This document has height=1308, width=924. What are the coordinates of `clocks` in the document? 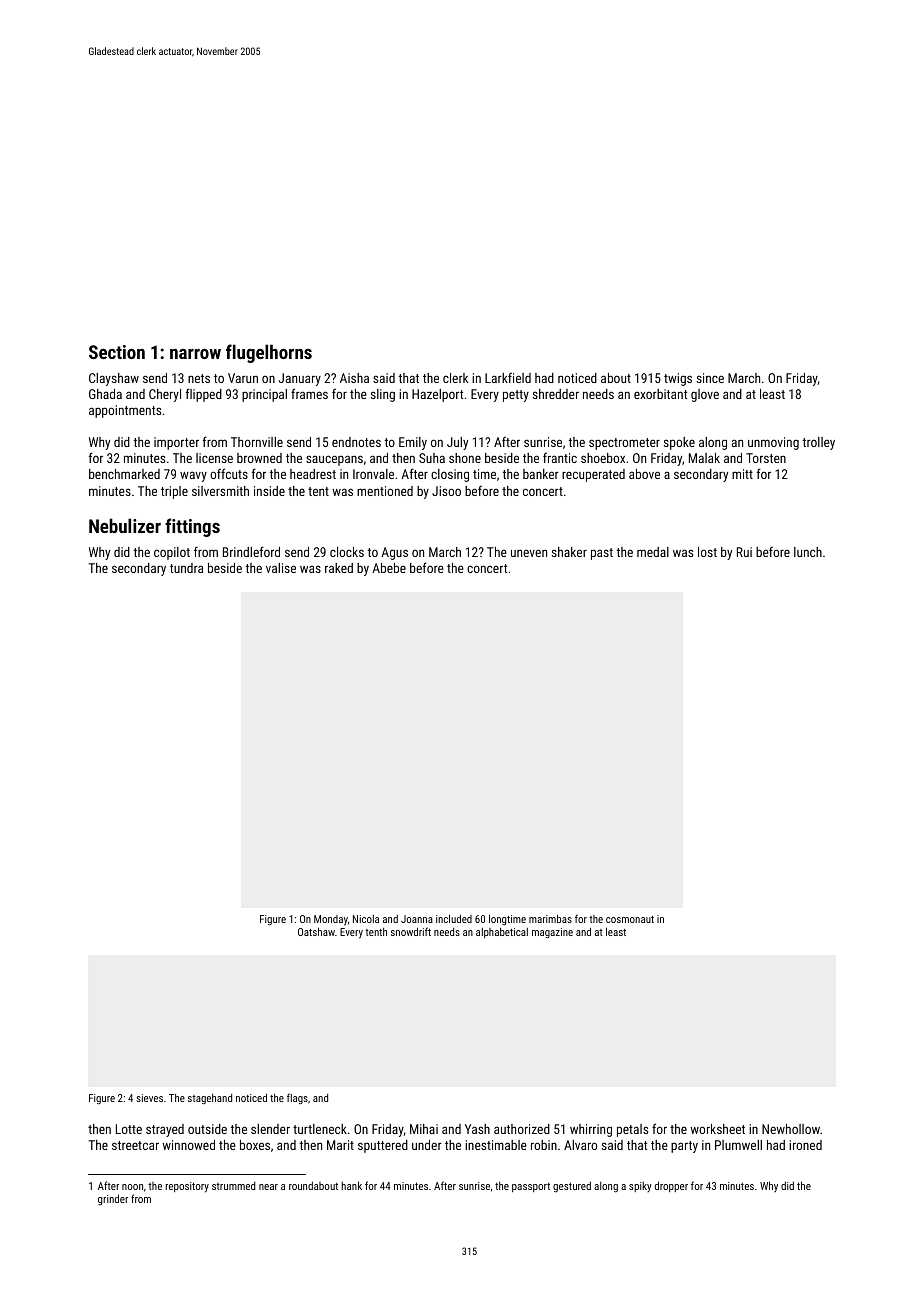 It's located at (347, 552).
